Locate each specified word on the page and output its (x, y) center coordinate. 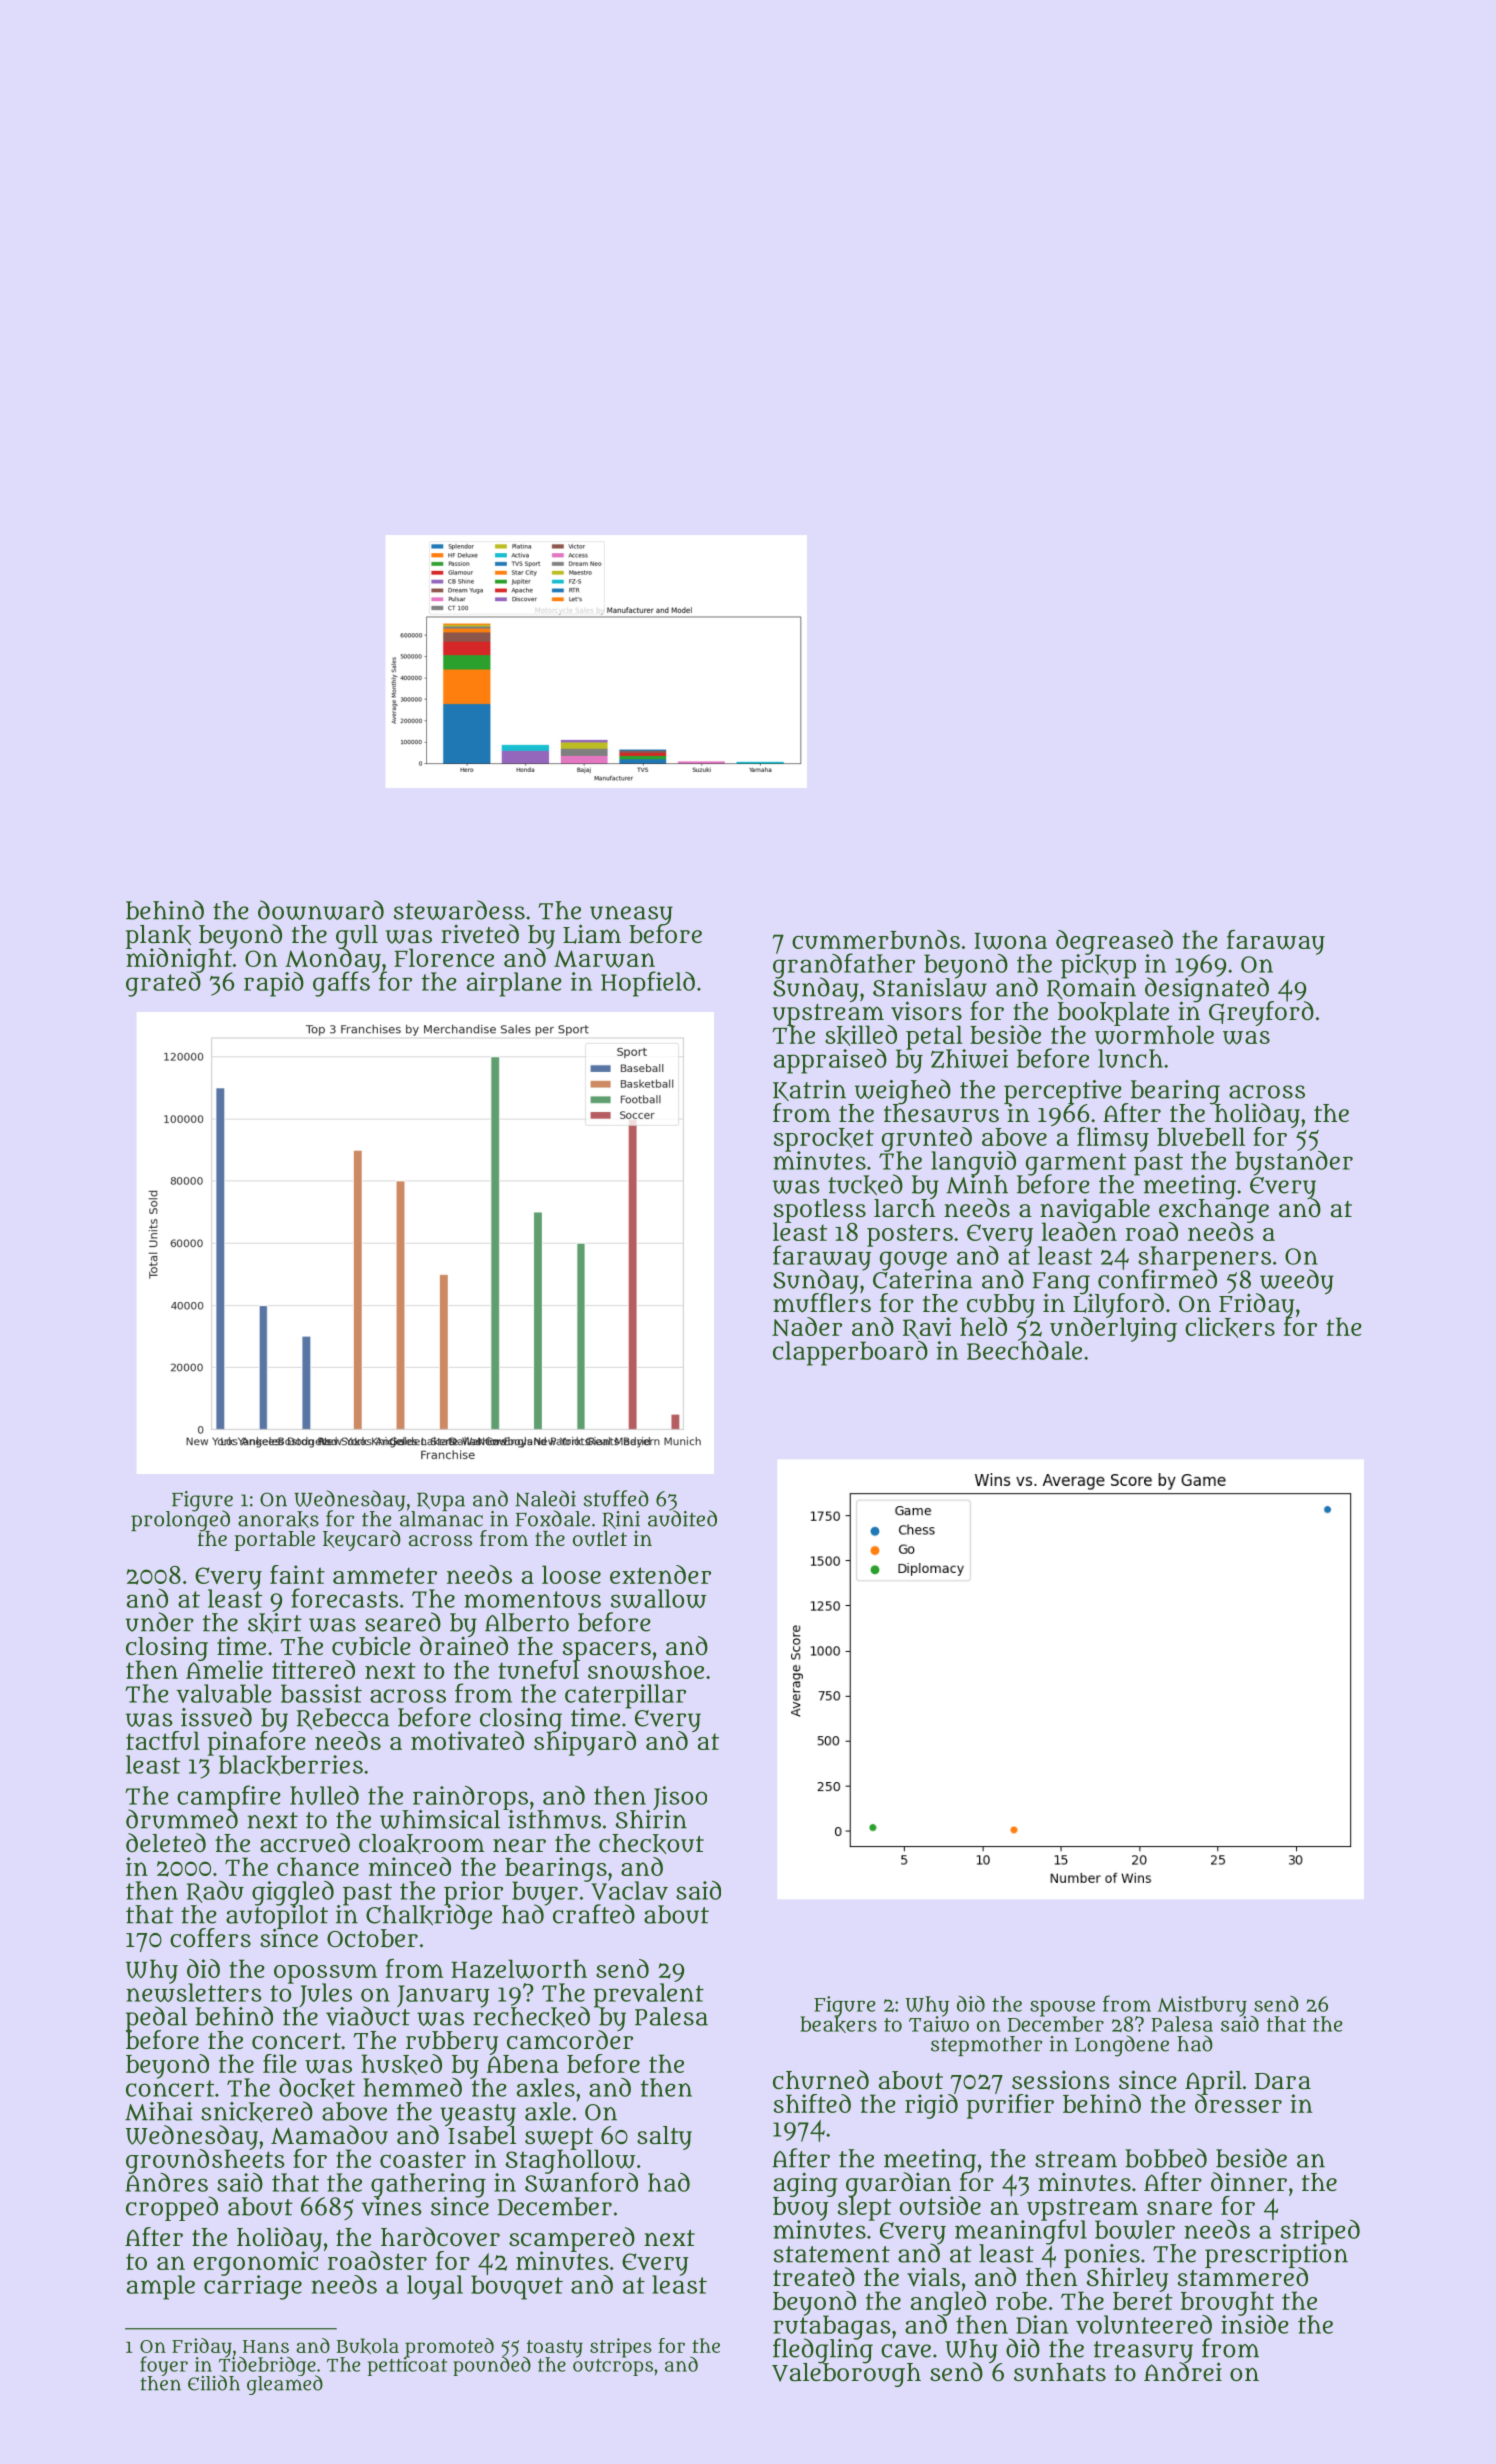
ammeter (385, 1575)
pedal (156, 2018)
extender (660, 1574)
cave (906, 2351)
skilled (861, 1035)
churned (821, 2080)
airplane (514, 984)
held (983, 1326)
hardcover (440, 2237)
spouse (1062, 2008)
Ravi (927, 1328)
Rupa (441, 1501)
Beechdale (1024, 1350)
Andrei (1183, 2372)
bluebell (1201, 1136)
